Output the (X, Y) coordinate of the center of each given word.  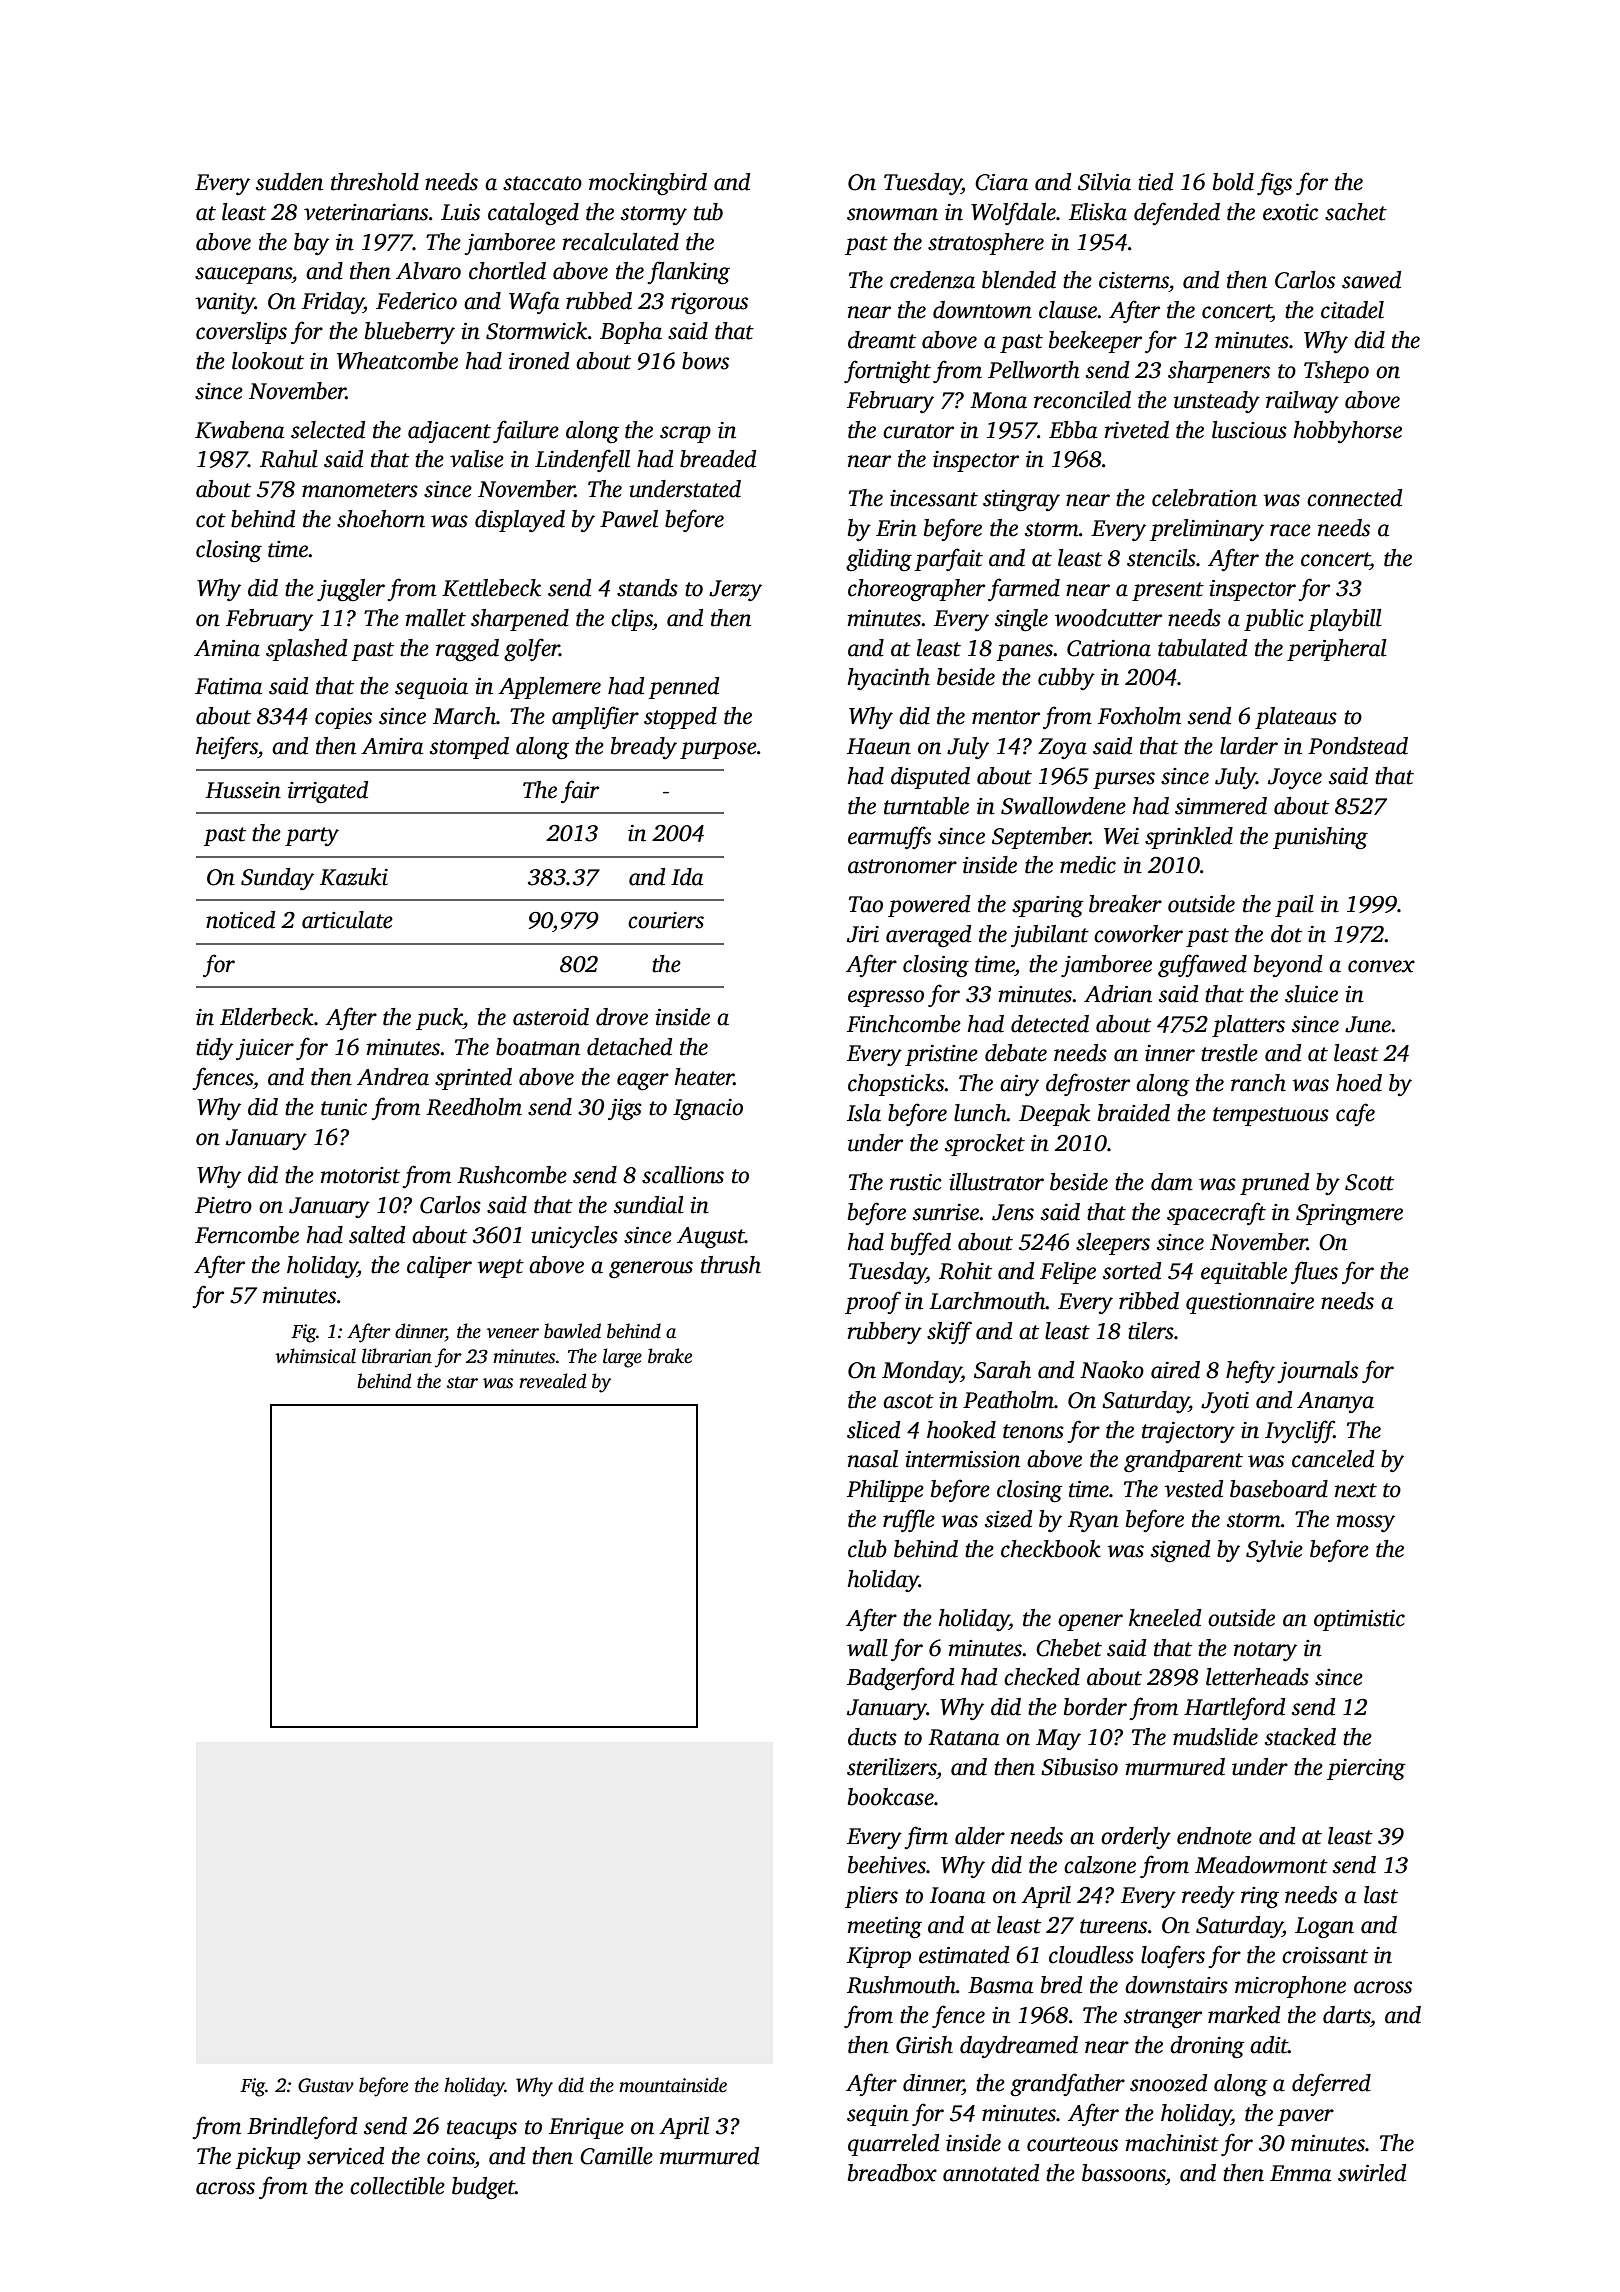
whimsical (316, 1356)
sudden (289, 182)
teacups (482, 2129)
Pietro (223, 1205)
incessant (934, 498)
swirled (1372, 2173)
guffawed (1202, 966)
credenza (932, 280)
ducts (872, 1737)
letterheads (1257, 1677)
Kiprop (879, 1957)
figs (1274, 184)
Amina (227, 648)
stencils (1161, 558)
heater (704, 1077)
